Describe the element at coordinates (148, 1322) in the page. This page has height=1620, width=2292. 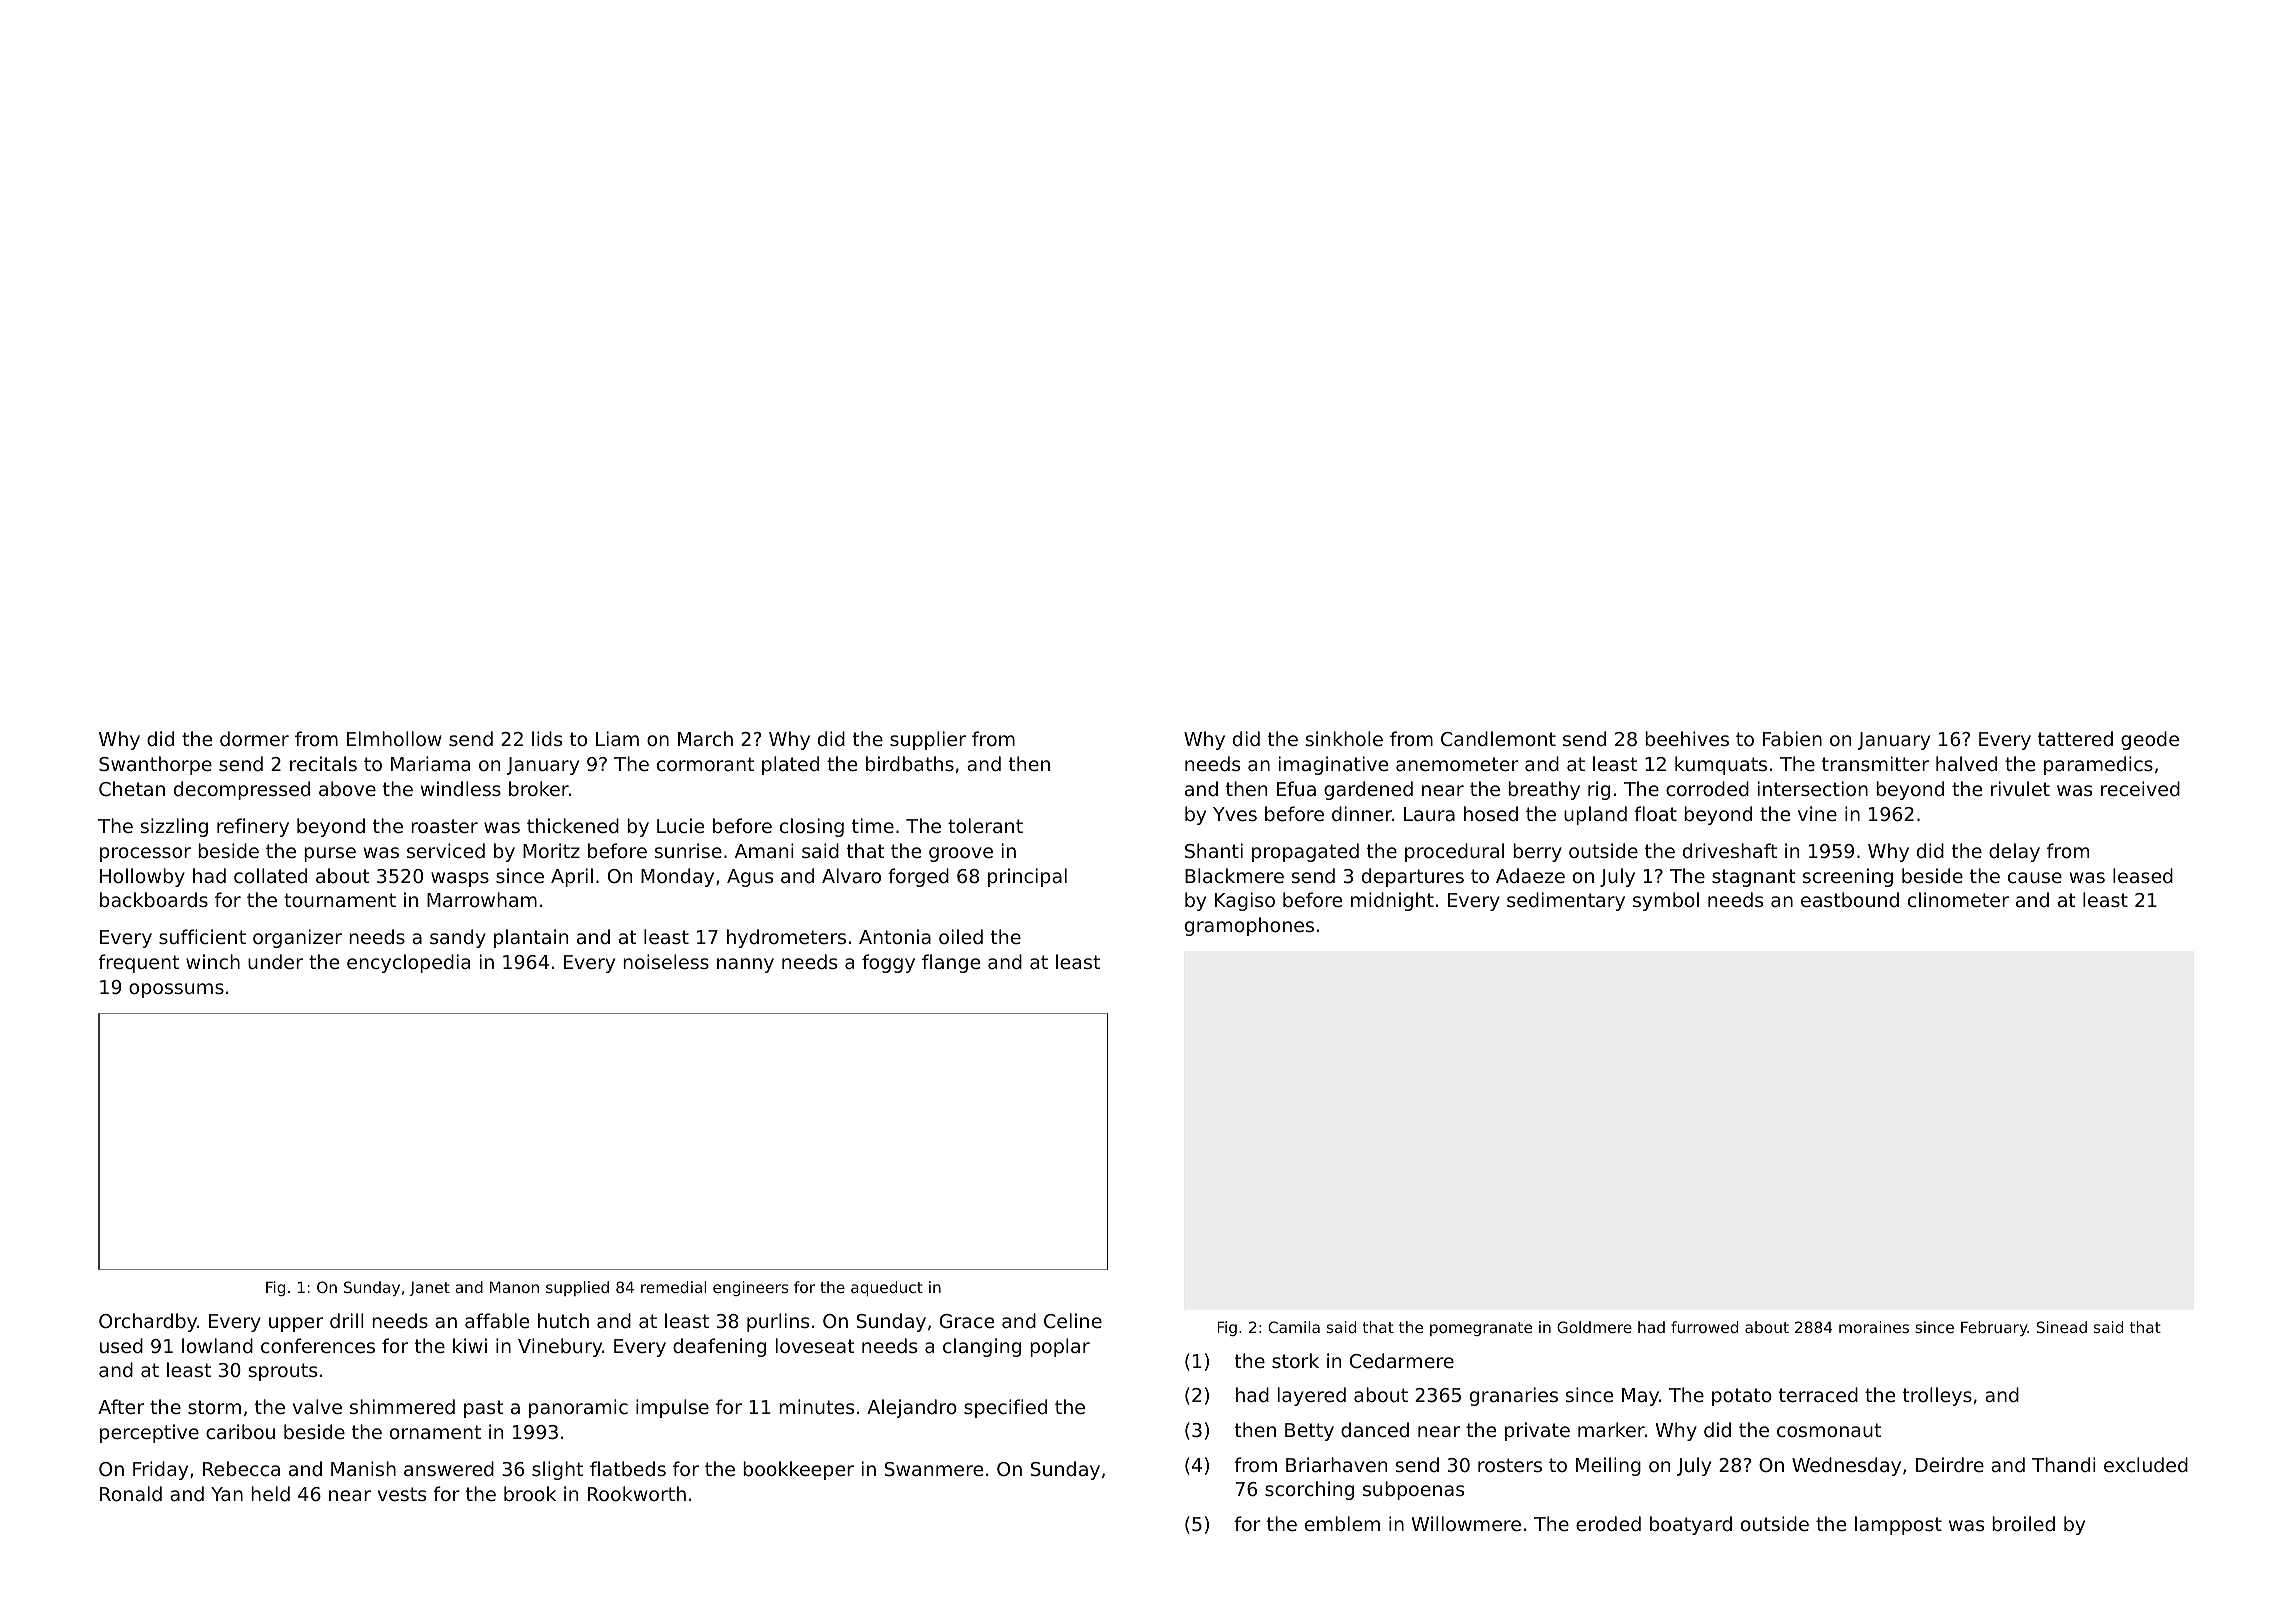
I see `Orchardby` at that location.
